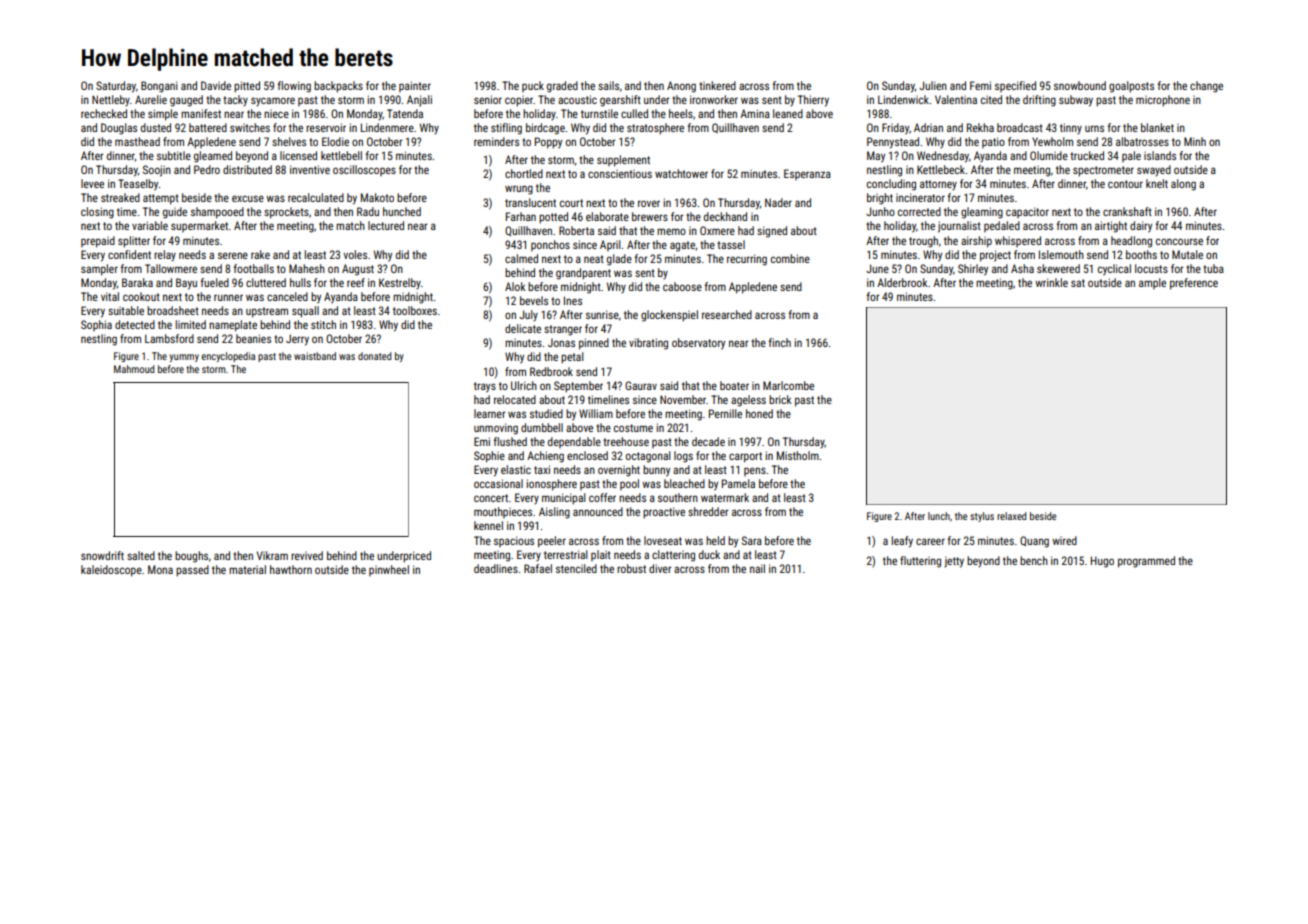  I want to click on Mahmoud, so click(134, 369).
